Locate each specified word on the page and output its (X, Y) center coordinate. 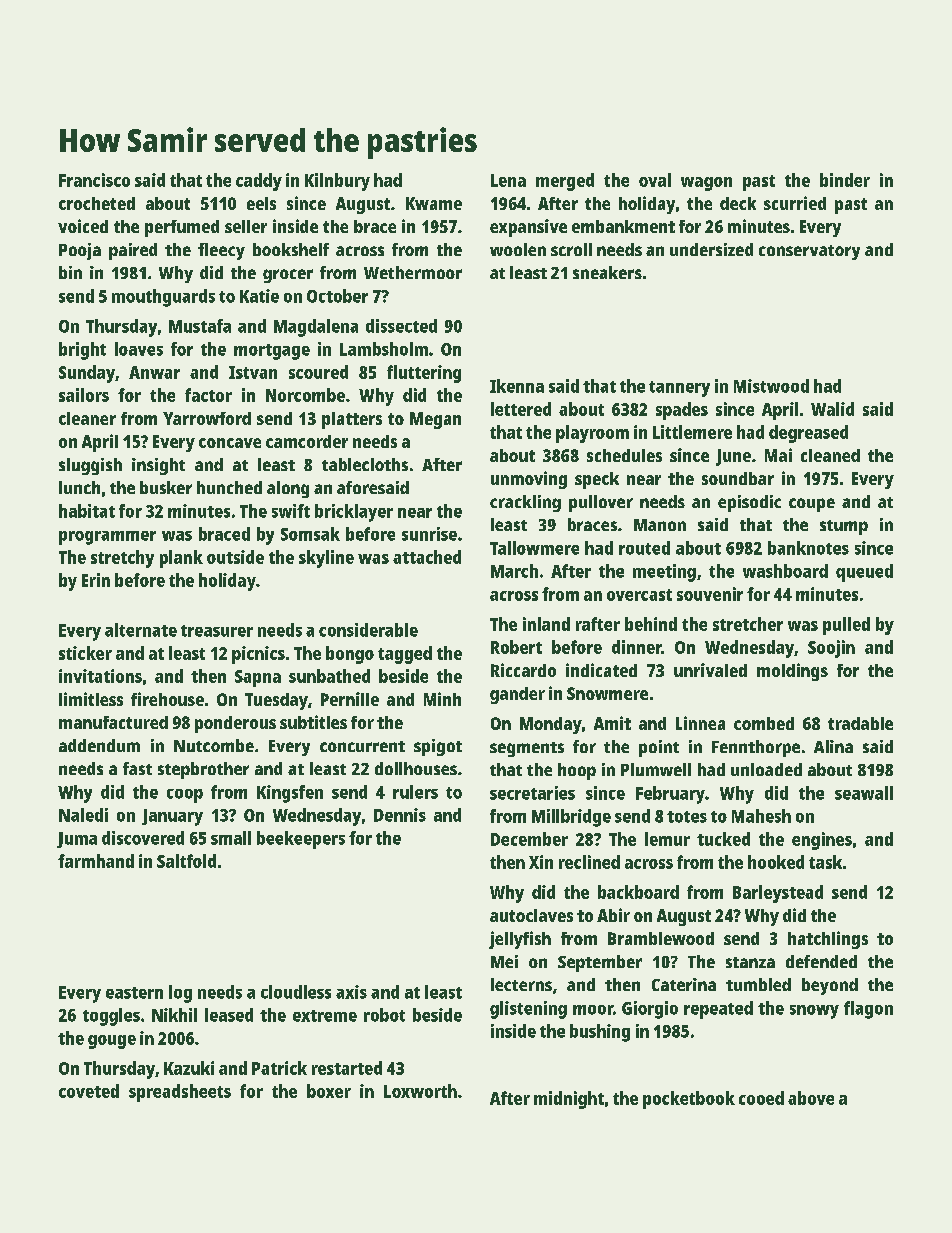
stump (844, 527)
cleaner (87, 418)
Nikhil (174, 1015)
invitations (100, 676)
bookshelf (291, 249)
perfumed (182, 228)
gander (517, 695)
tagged (405, 655)
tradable (860, 723)
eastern (134, 993)
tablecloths (365, 464)
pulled (846, 626)
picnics (258, 655)
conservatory (809, 252)
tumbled (758, 984)
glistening (528, 1010)
